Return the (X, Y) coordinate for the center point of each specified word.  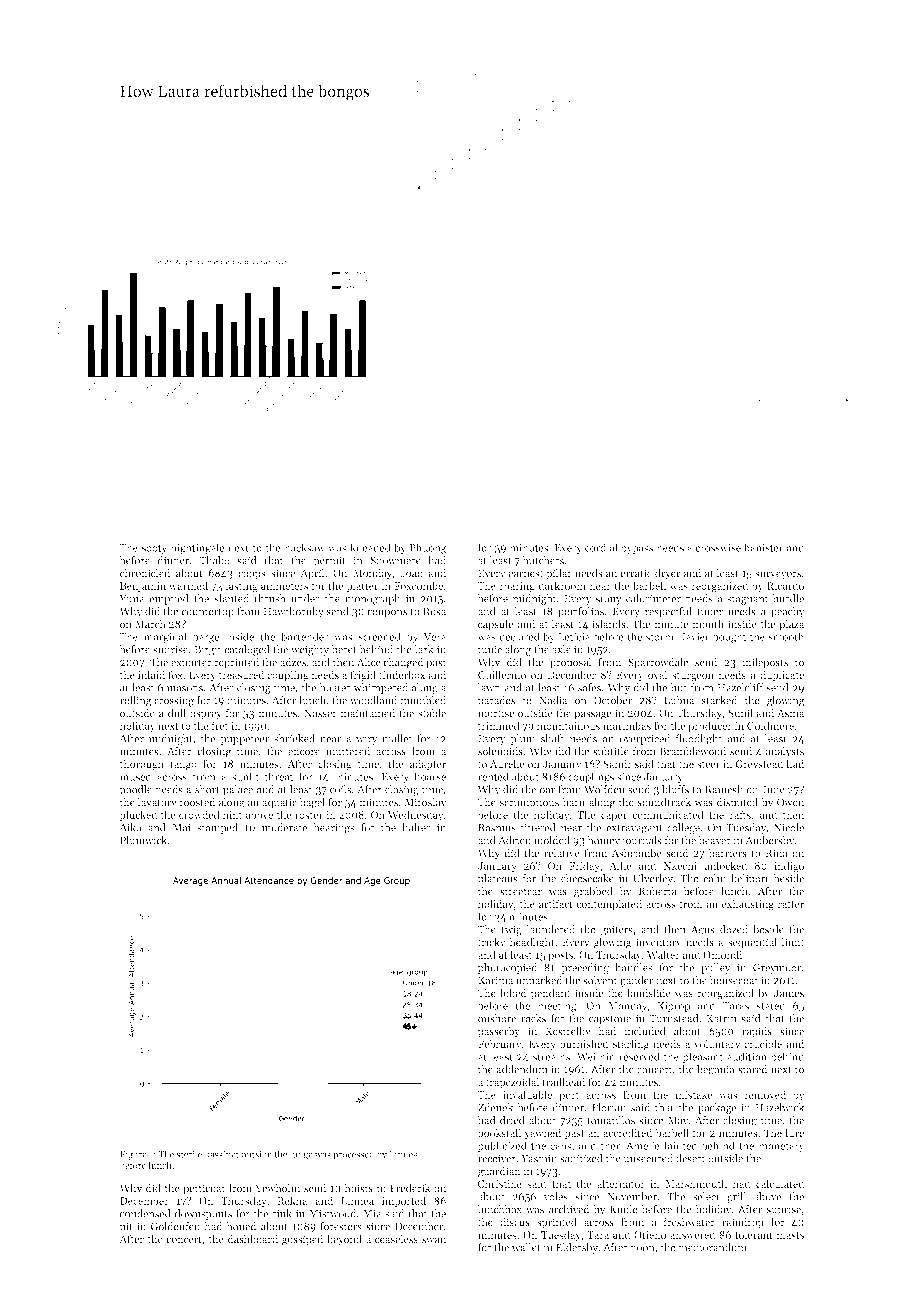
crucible (763, 1043)
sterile (189, 1154)
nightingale (198, 548)
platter (362, 586)
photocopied (507, 968)
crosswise (718, 548)
